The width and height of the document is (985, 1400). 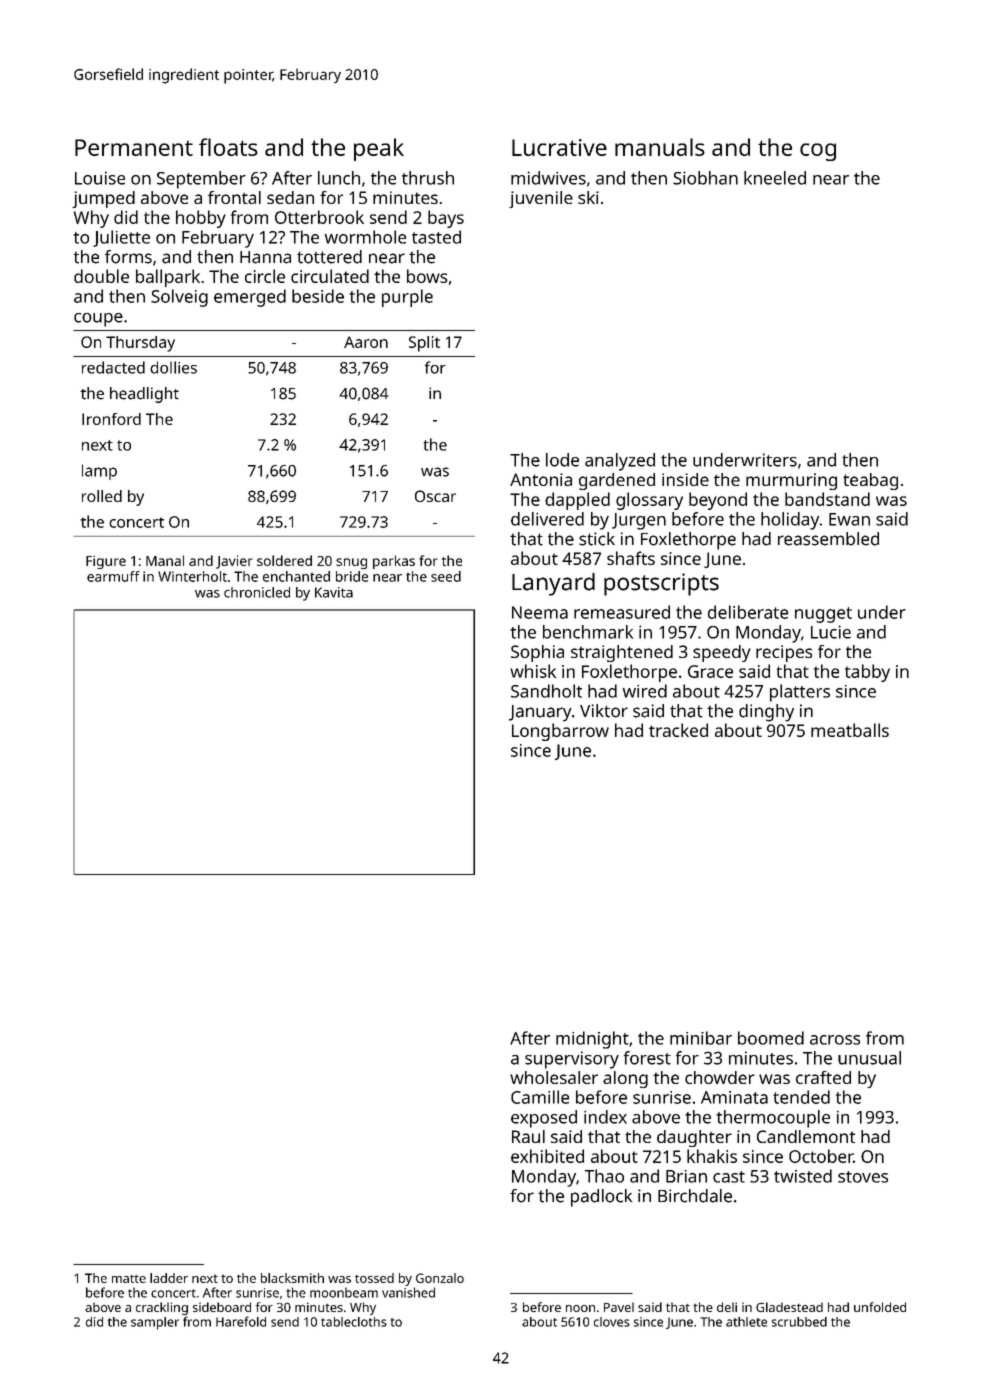 I want to click on analyzed, so click(x=620, y=462).
